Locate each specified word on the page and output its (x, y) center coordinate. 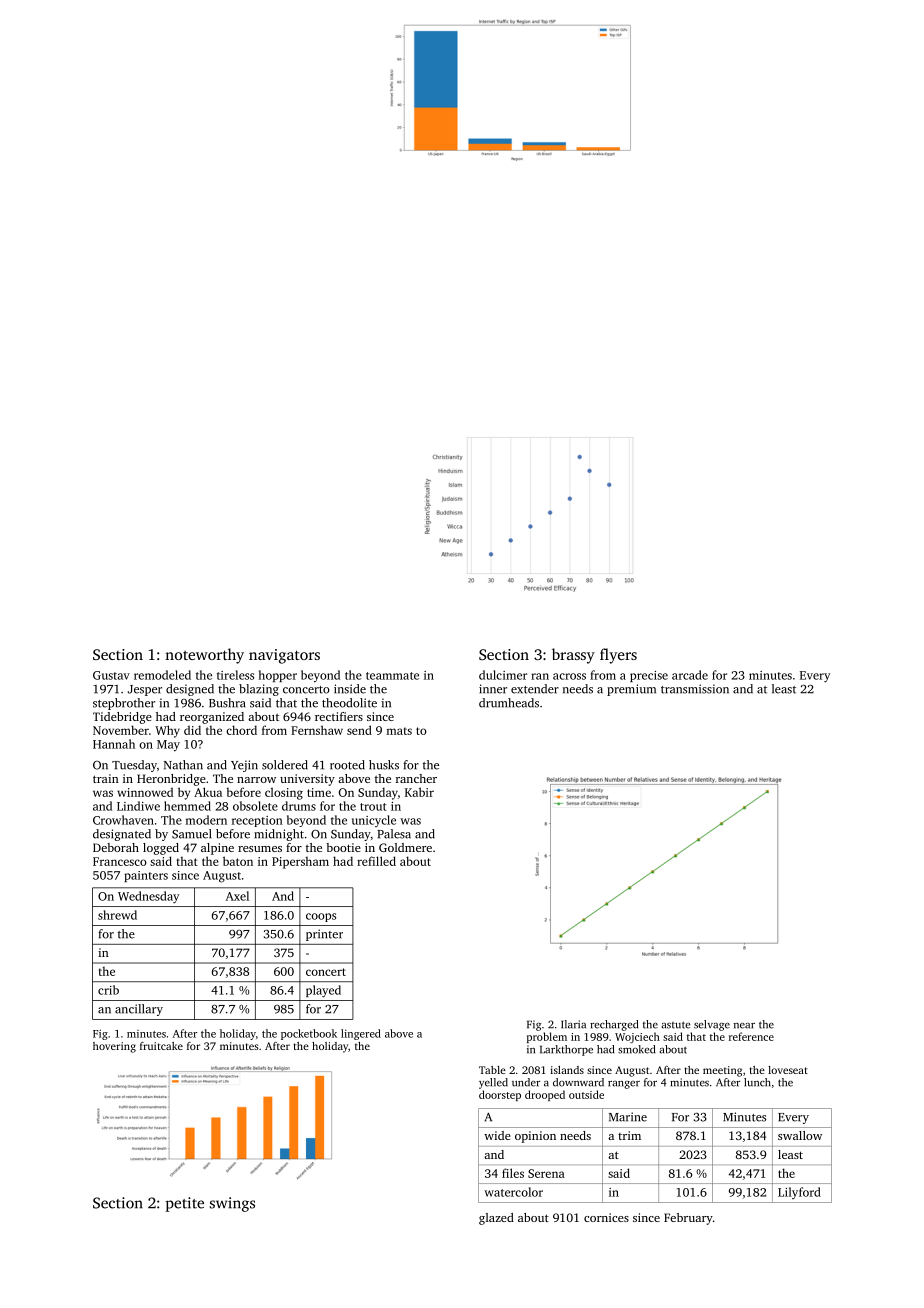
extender (535, 689)
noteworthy (204, 656)
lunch (757, 1082)
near (744, 1026)
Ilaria (573, 1024)
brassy (573, 656)
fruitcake (161, 1046)
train (106, 778)
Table (492, 1070)
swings (232, 1204)
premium (631, 690)
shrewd (117, 915)
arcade (690, 675)
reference (751, 1036)
